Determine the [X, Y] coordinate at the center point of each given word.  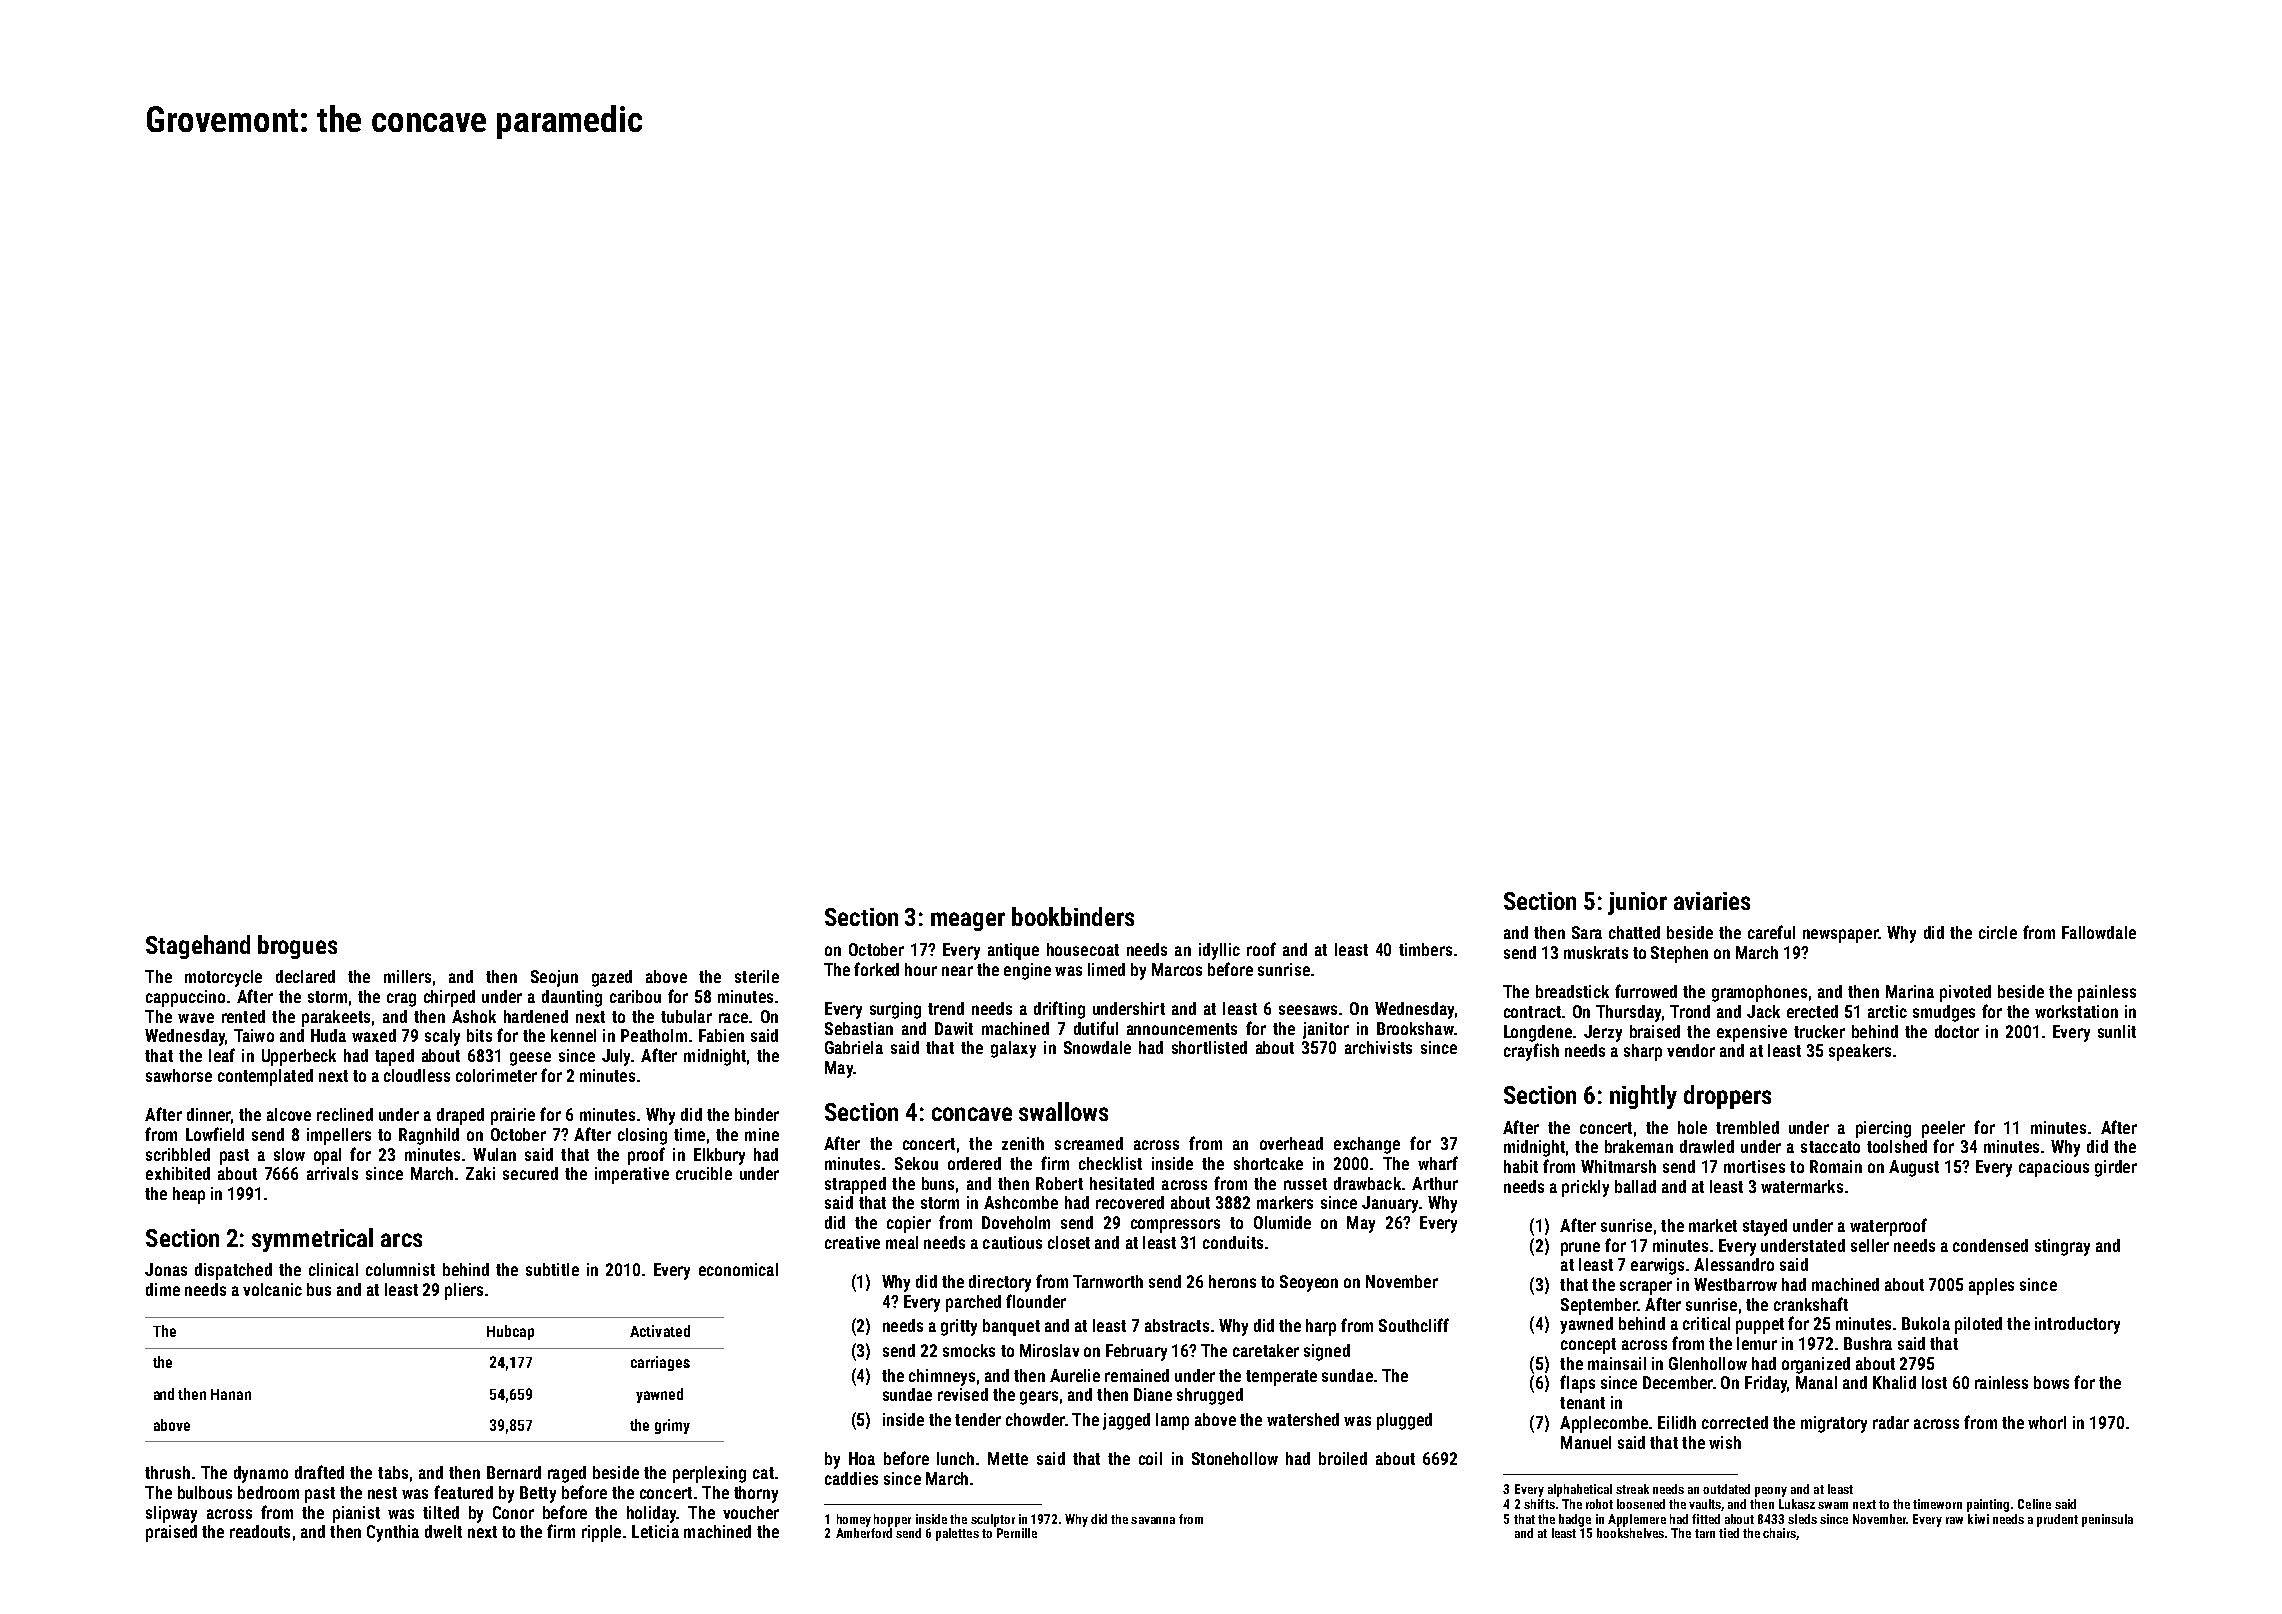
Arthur [1435, 1183]
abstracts [1177, 1325]
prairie [513, 1116]
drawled [1707, 1146]
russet [1305, 1184]
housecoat [1083, 949]
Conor [513, 1512]
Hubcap [510, 1332]
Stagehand [198, 947]
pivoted [1965, 993]
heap [189, 1195]
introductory [2077, 1325]
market [1713, 1225]
